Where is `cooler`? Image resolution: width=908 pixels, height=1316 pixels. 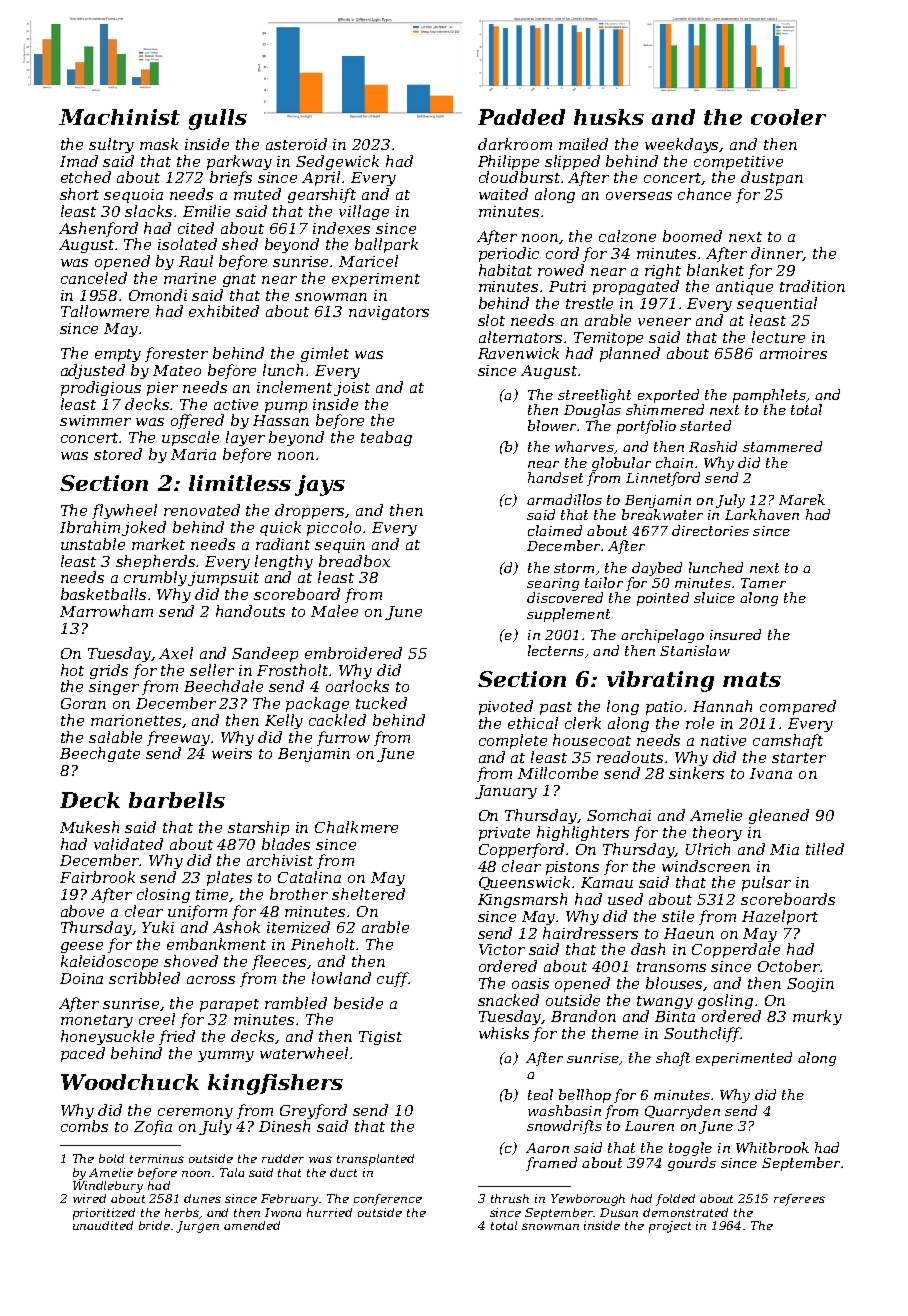 cooler is located at coordinates (788, 117).
